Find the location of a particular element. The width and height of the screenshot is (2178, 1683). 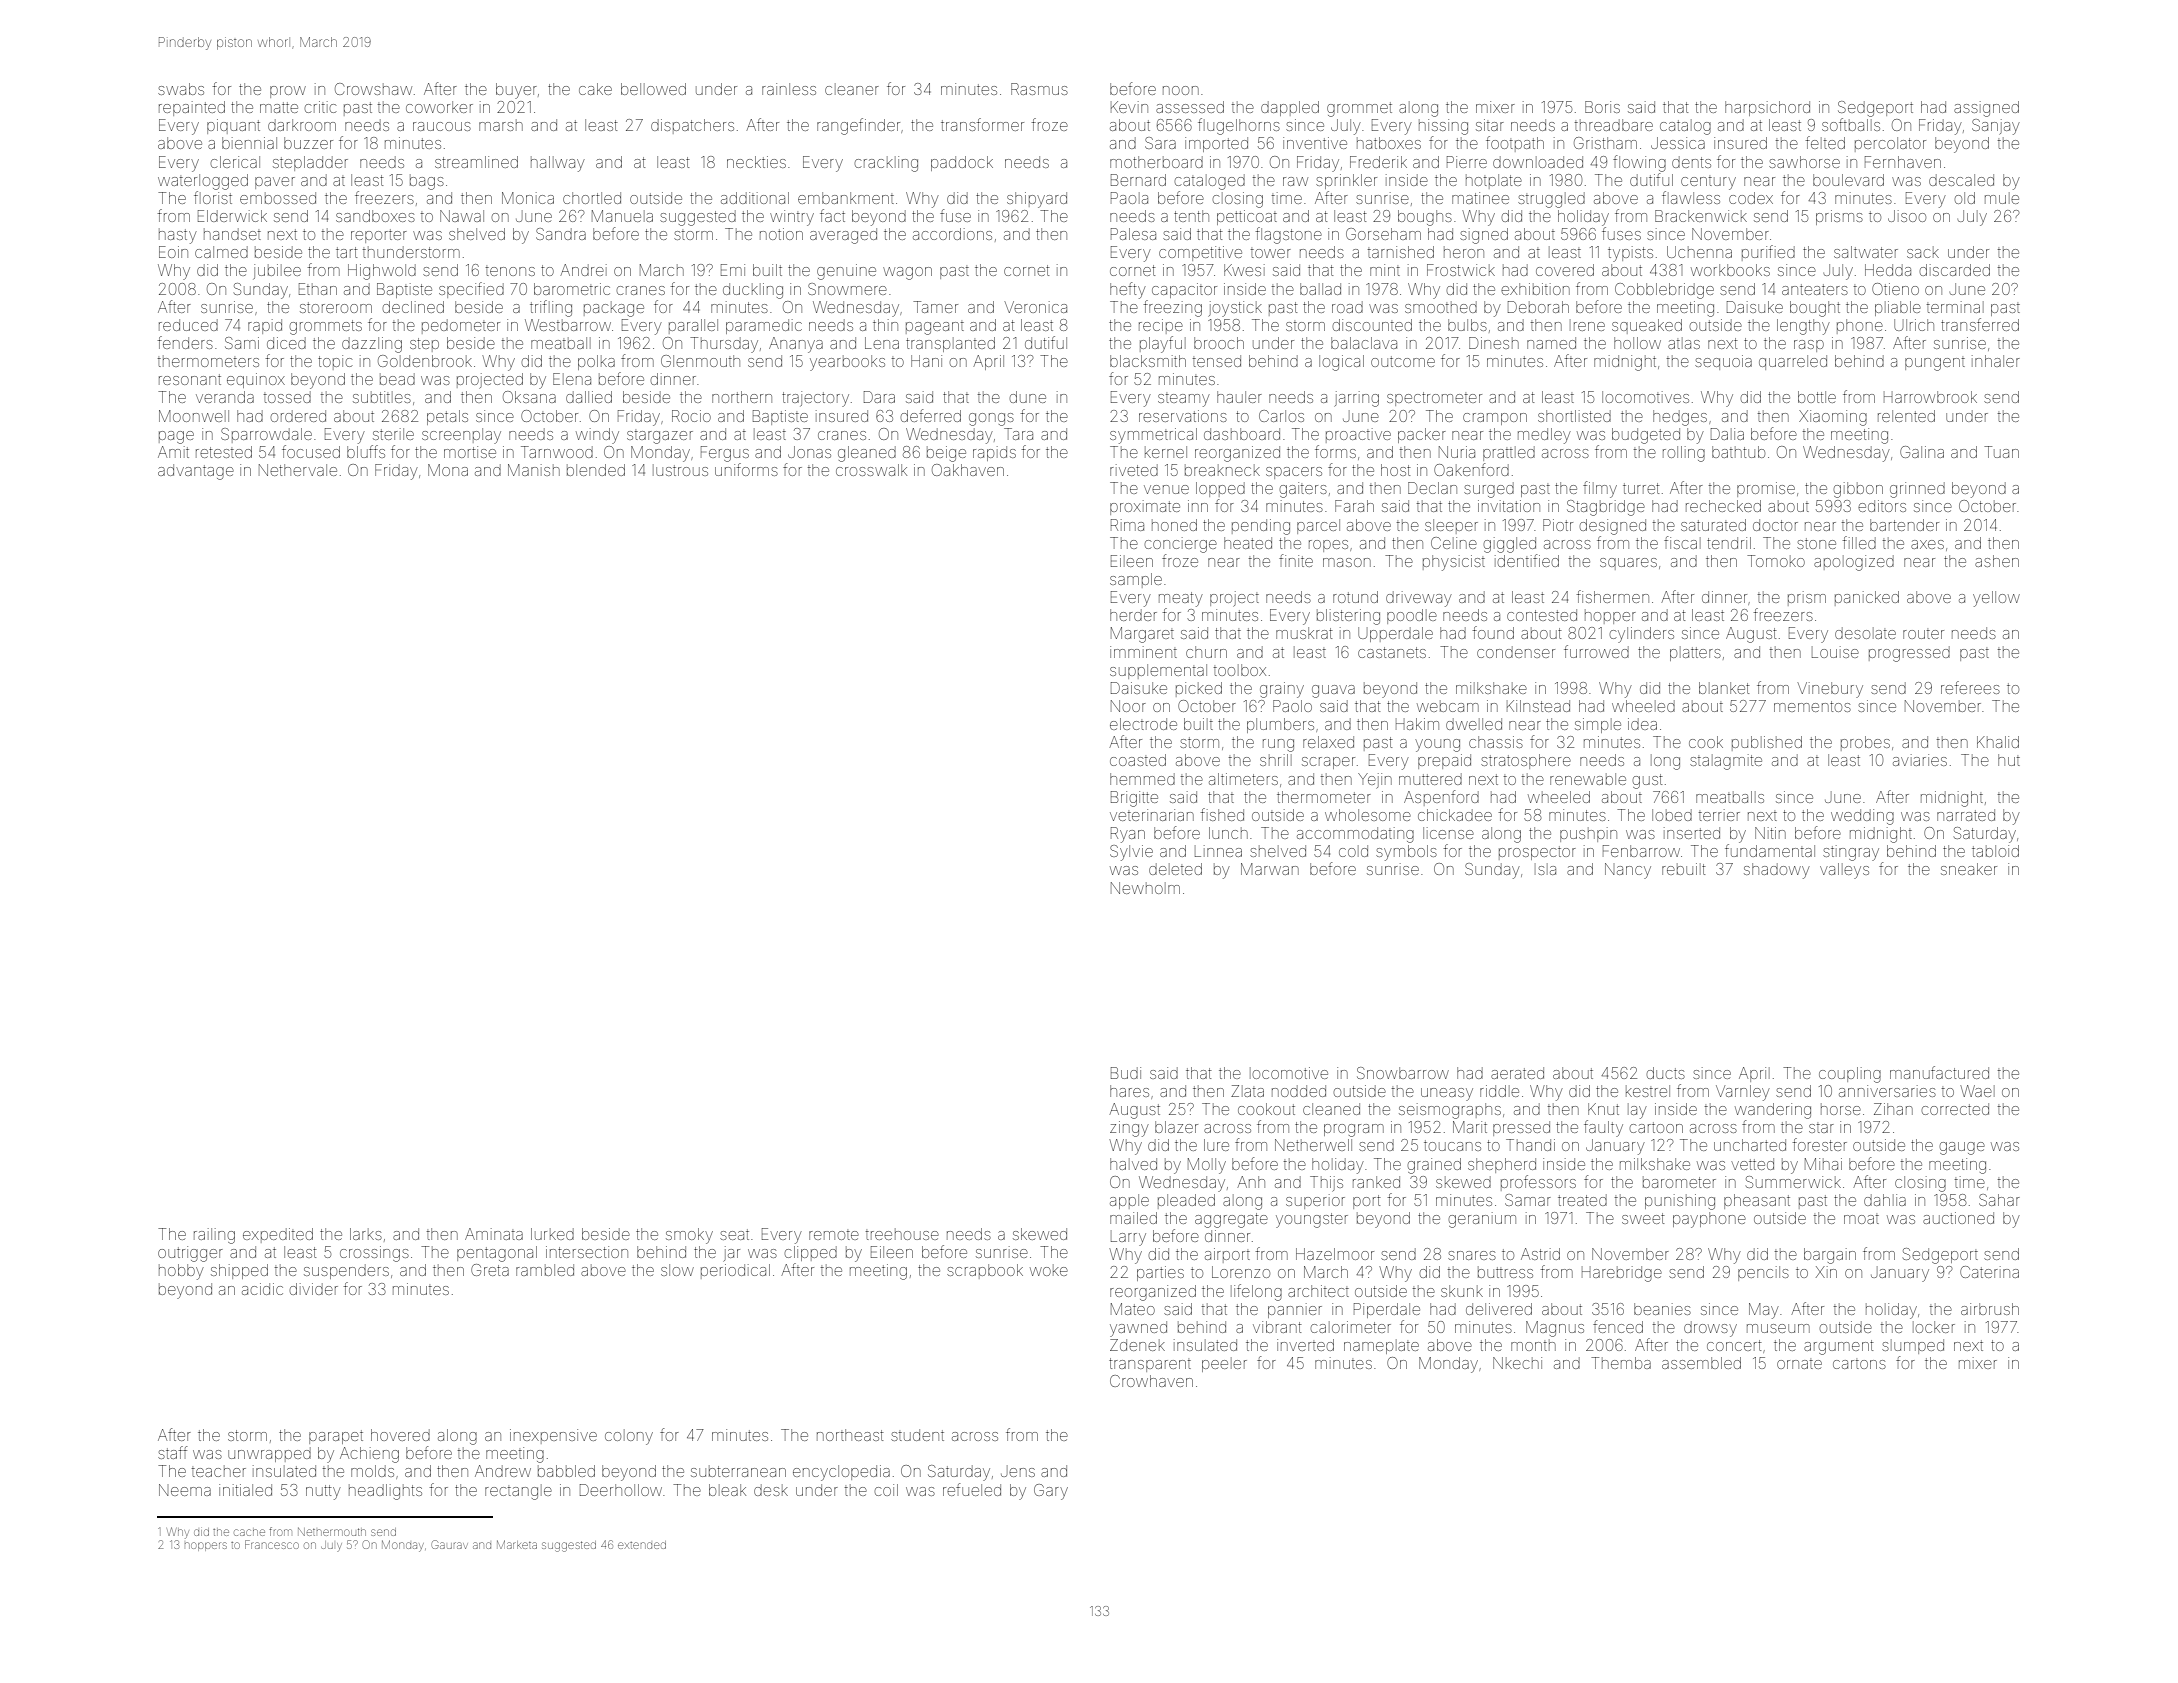

axes is located at coordinates (1927, 544).
